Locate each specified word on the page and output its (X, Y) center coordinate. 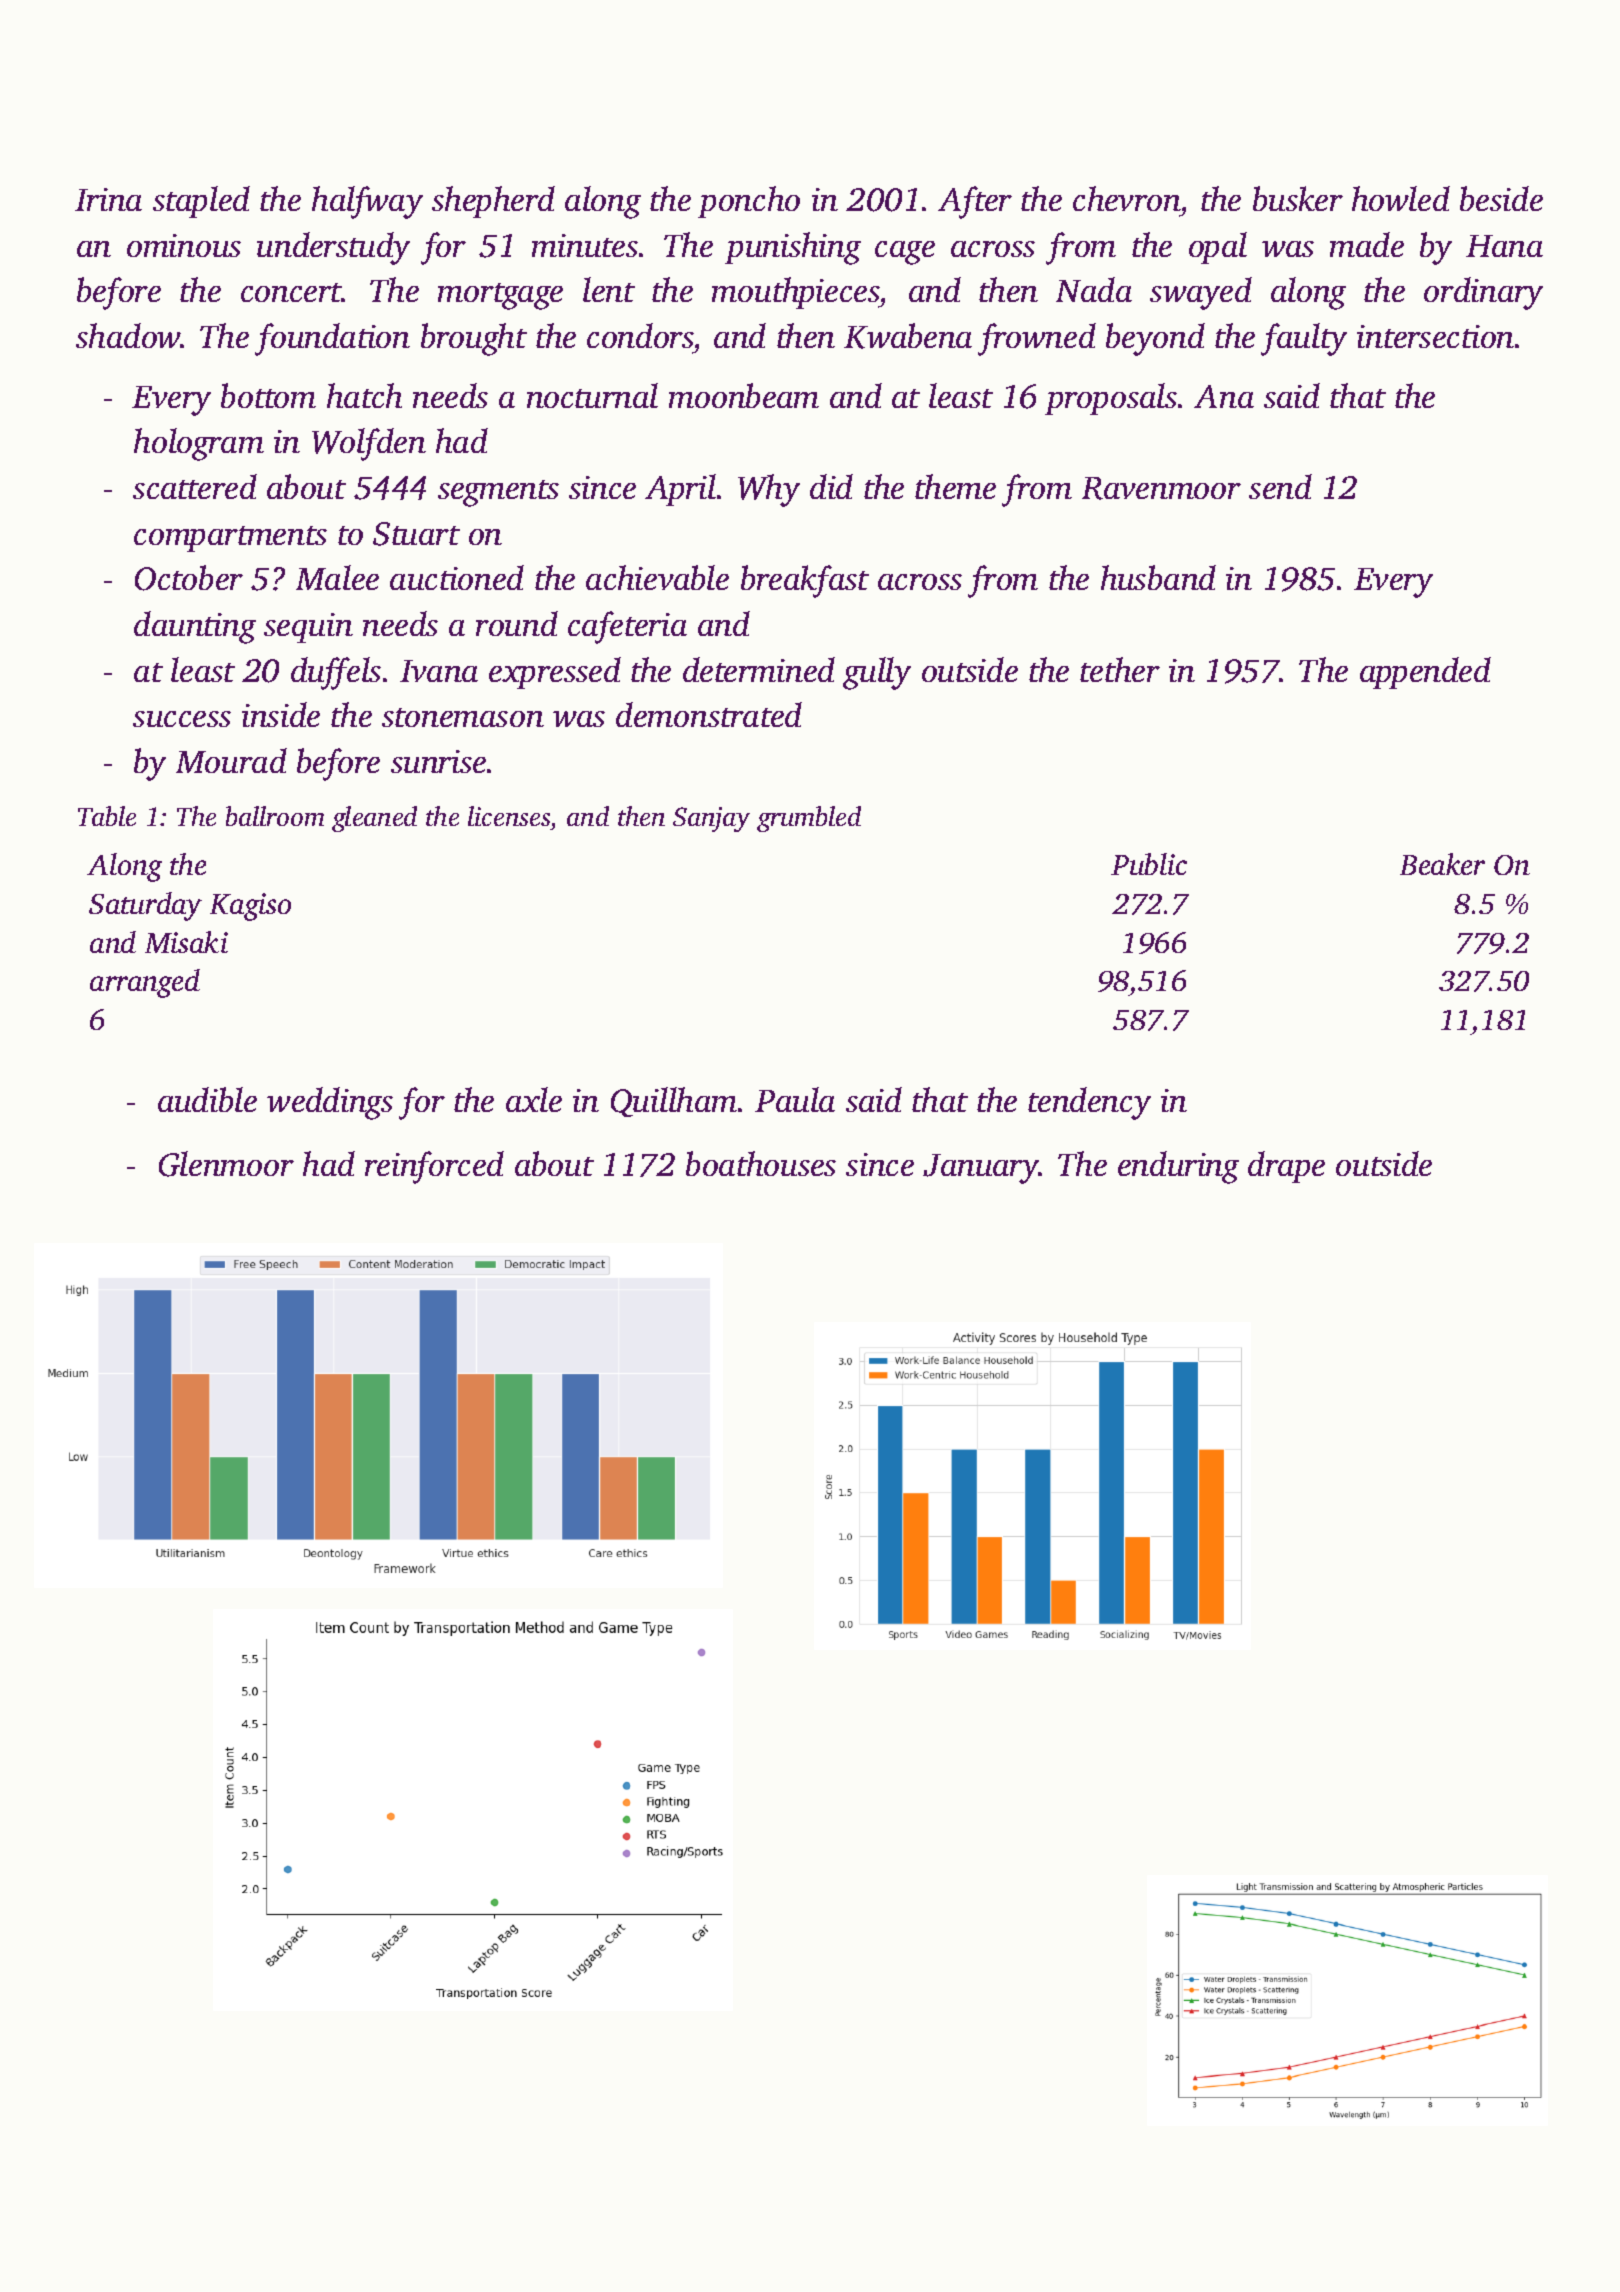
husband (1158, 577)
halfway (367, 202)
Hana (1504, 246)
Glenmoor (226, 1164)
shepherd (493, 202)
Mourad (231, 760)
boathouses (761, 1163)
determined (759, 669)
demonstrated (709, 714)
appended (1425, 673)
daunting (195, 627)
